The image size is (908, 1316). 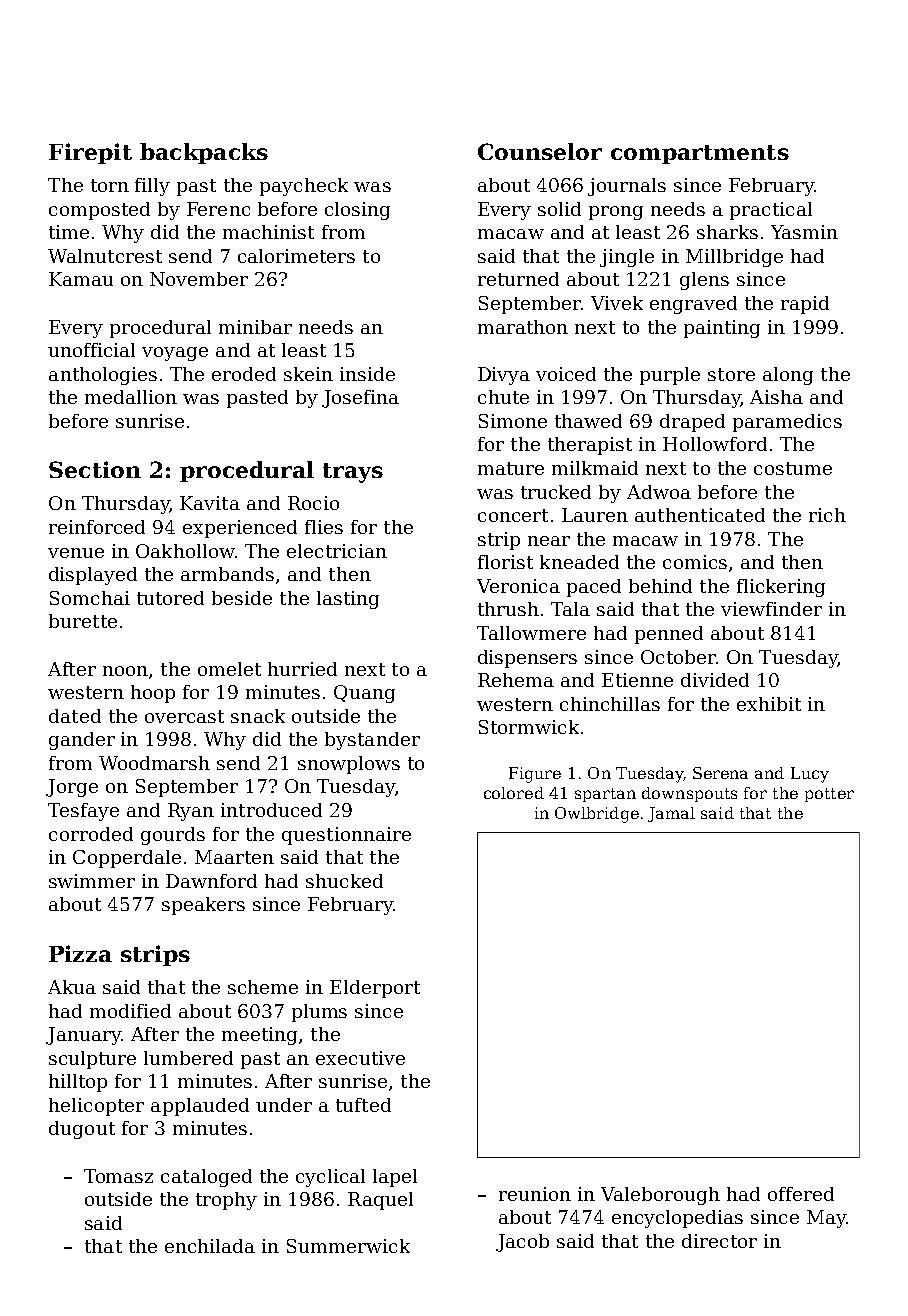 I want to click on hurried, so click(x=302, y=669).
